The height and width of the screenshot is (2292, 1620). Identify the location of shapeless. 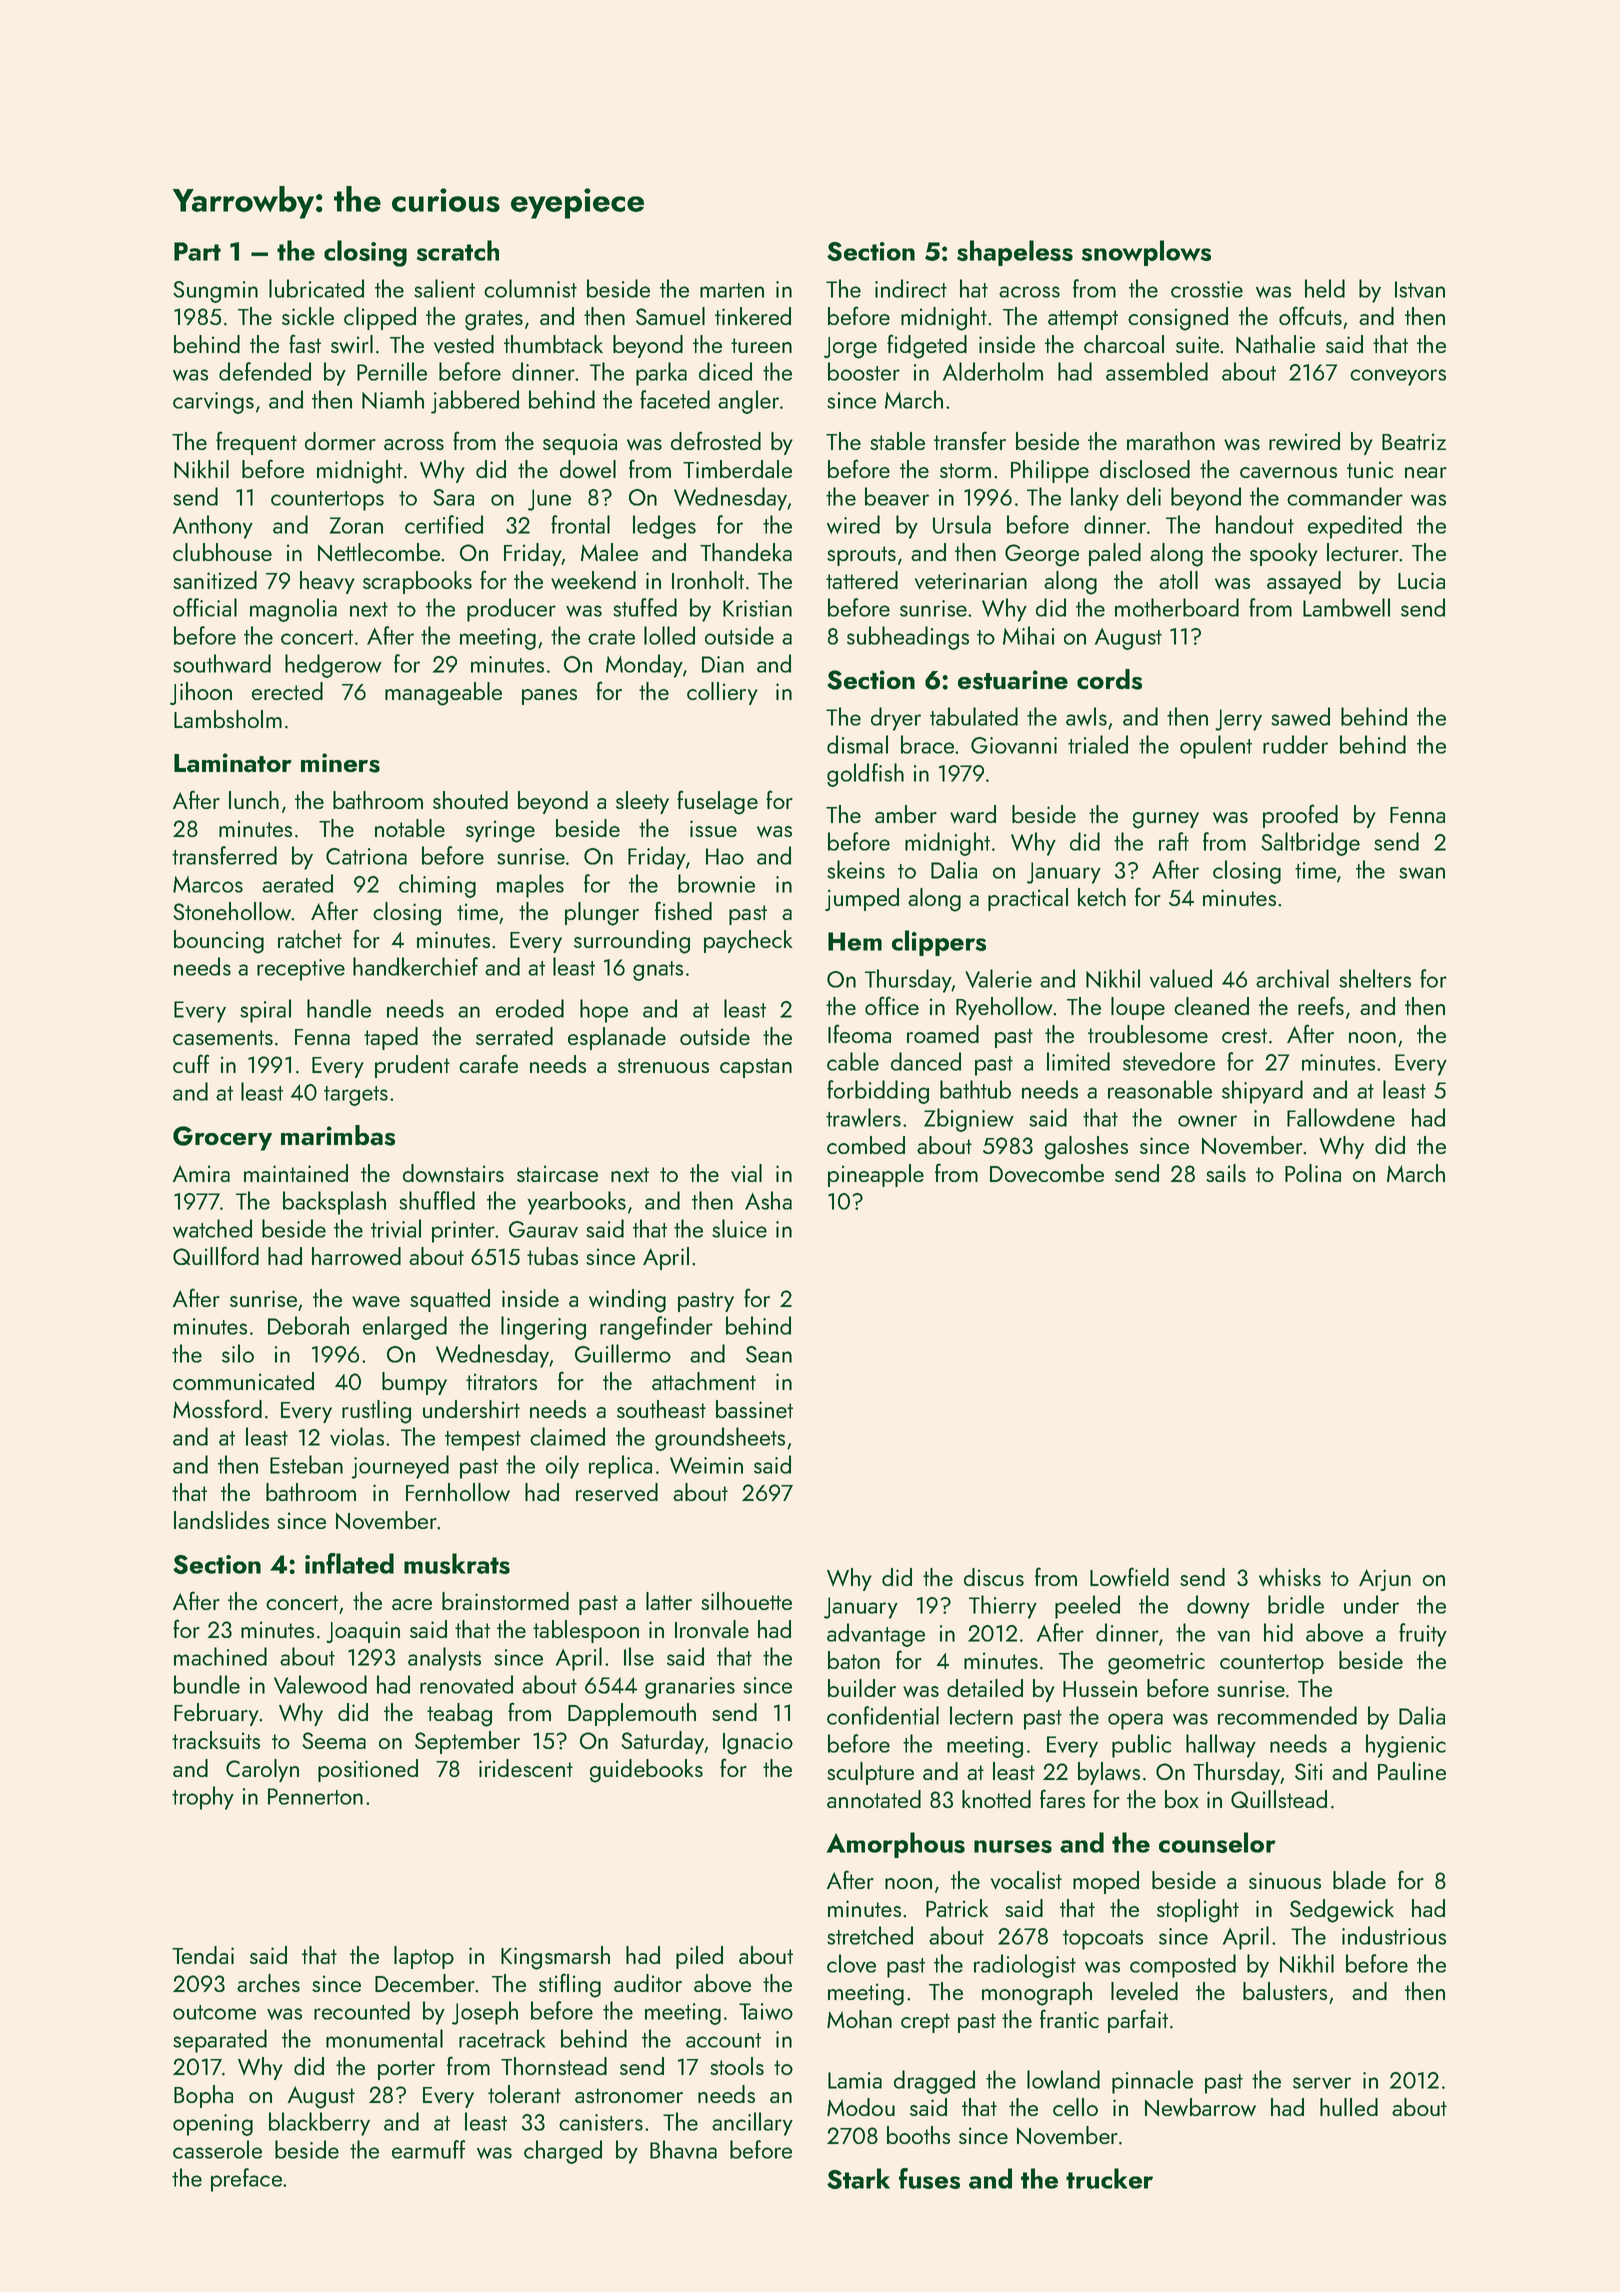
(1015, 253).
